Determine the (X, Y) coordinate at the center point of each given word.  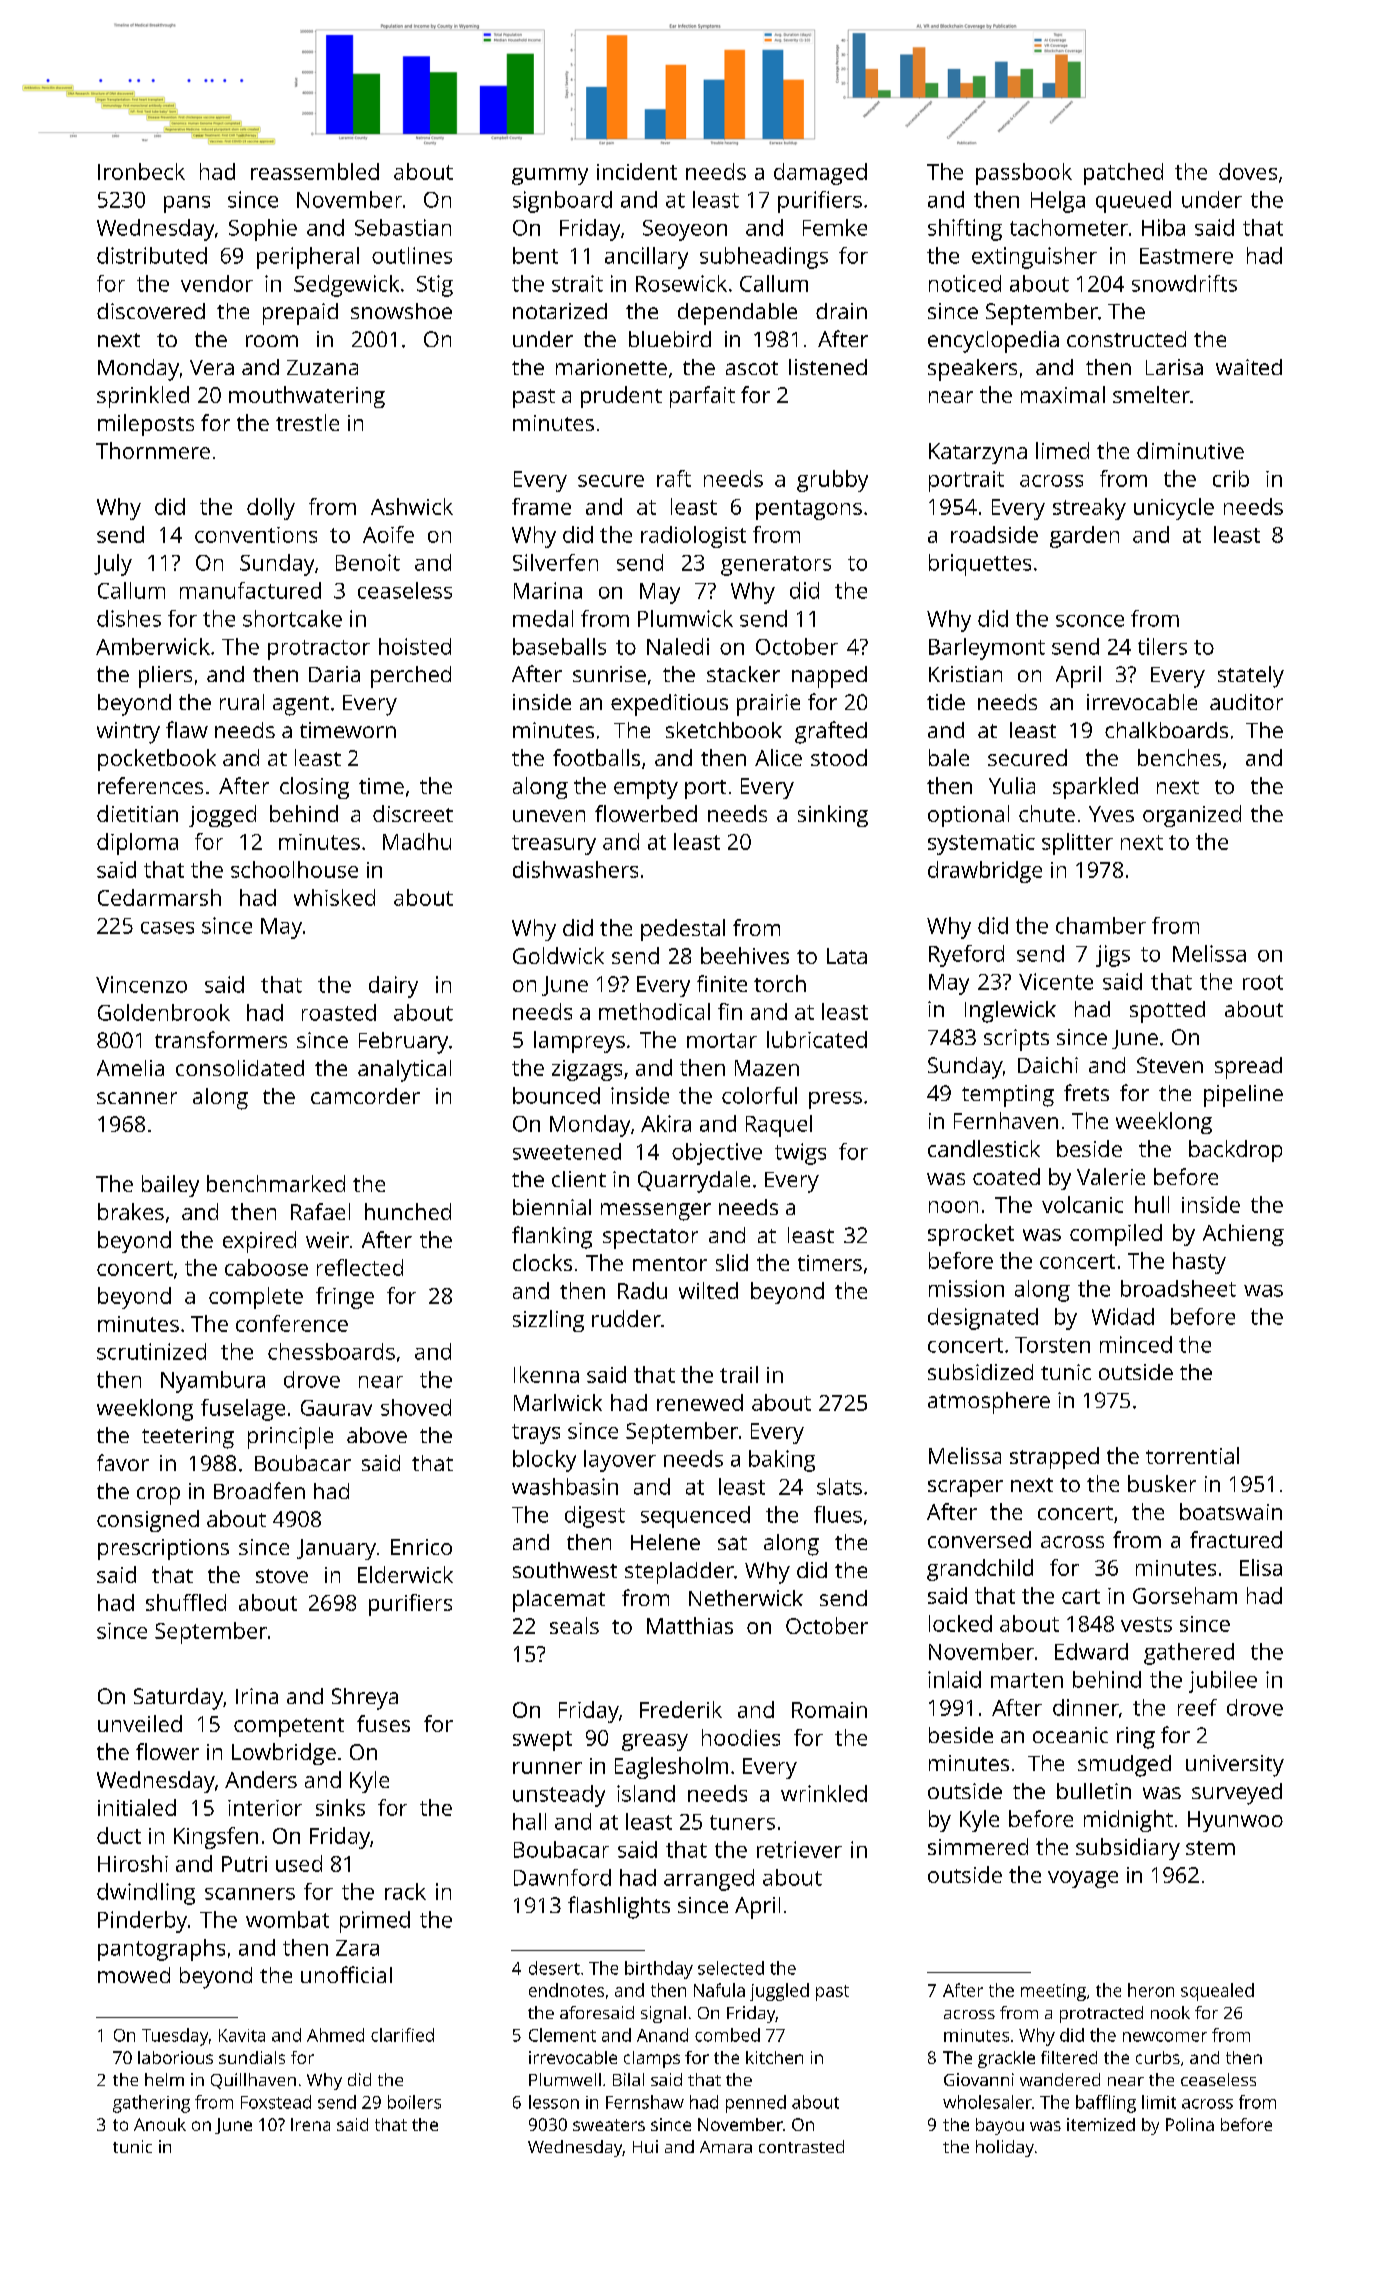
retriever (799, 1849)
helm (164, 2079)
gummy (550, 176)
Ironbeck (141, 171)
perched (411, 677)
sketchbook (724, 730)
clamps (652, 2059)
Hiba (1163, 227)
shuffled (186, 1602)
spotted (1167, 1012)
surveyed (1237, 1794)
